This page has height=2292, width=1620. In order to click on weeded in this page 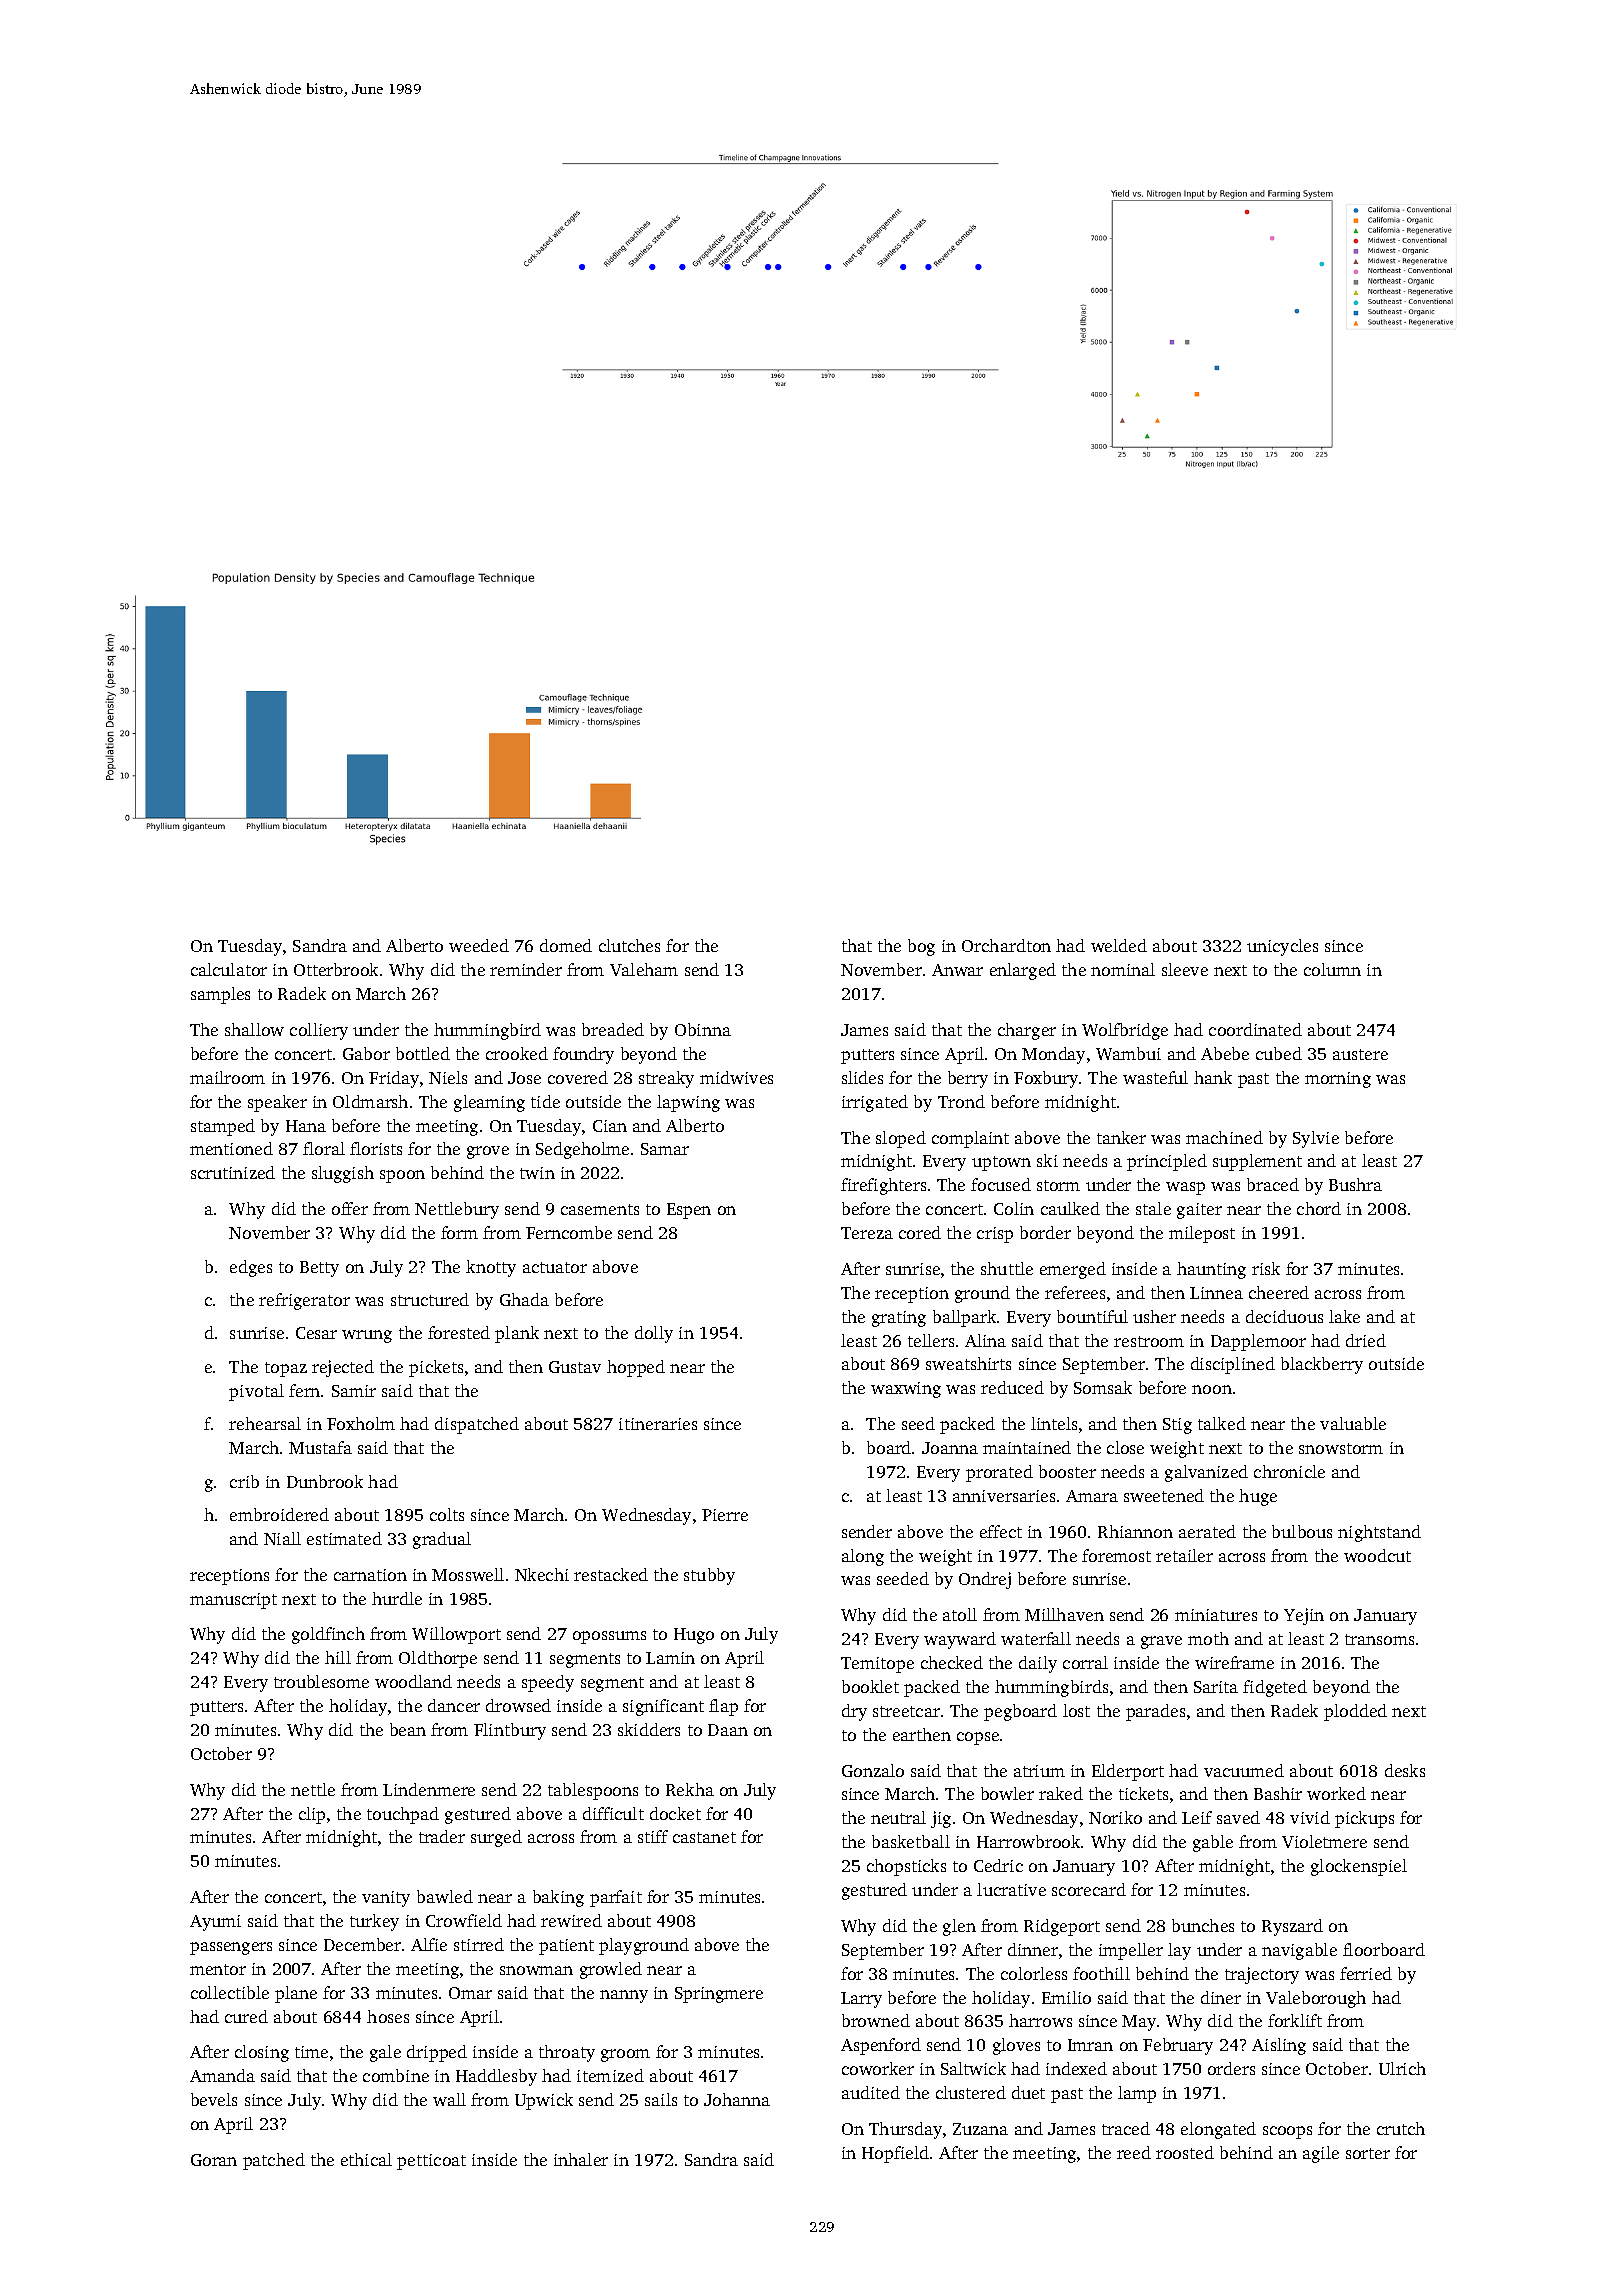, I will do `click(479, 945)`.
